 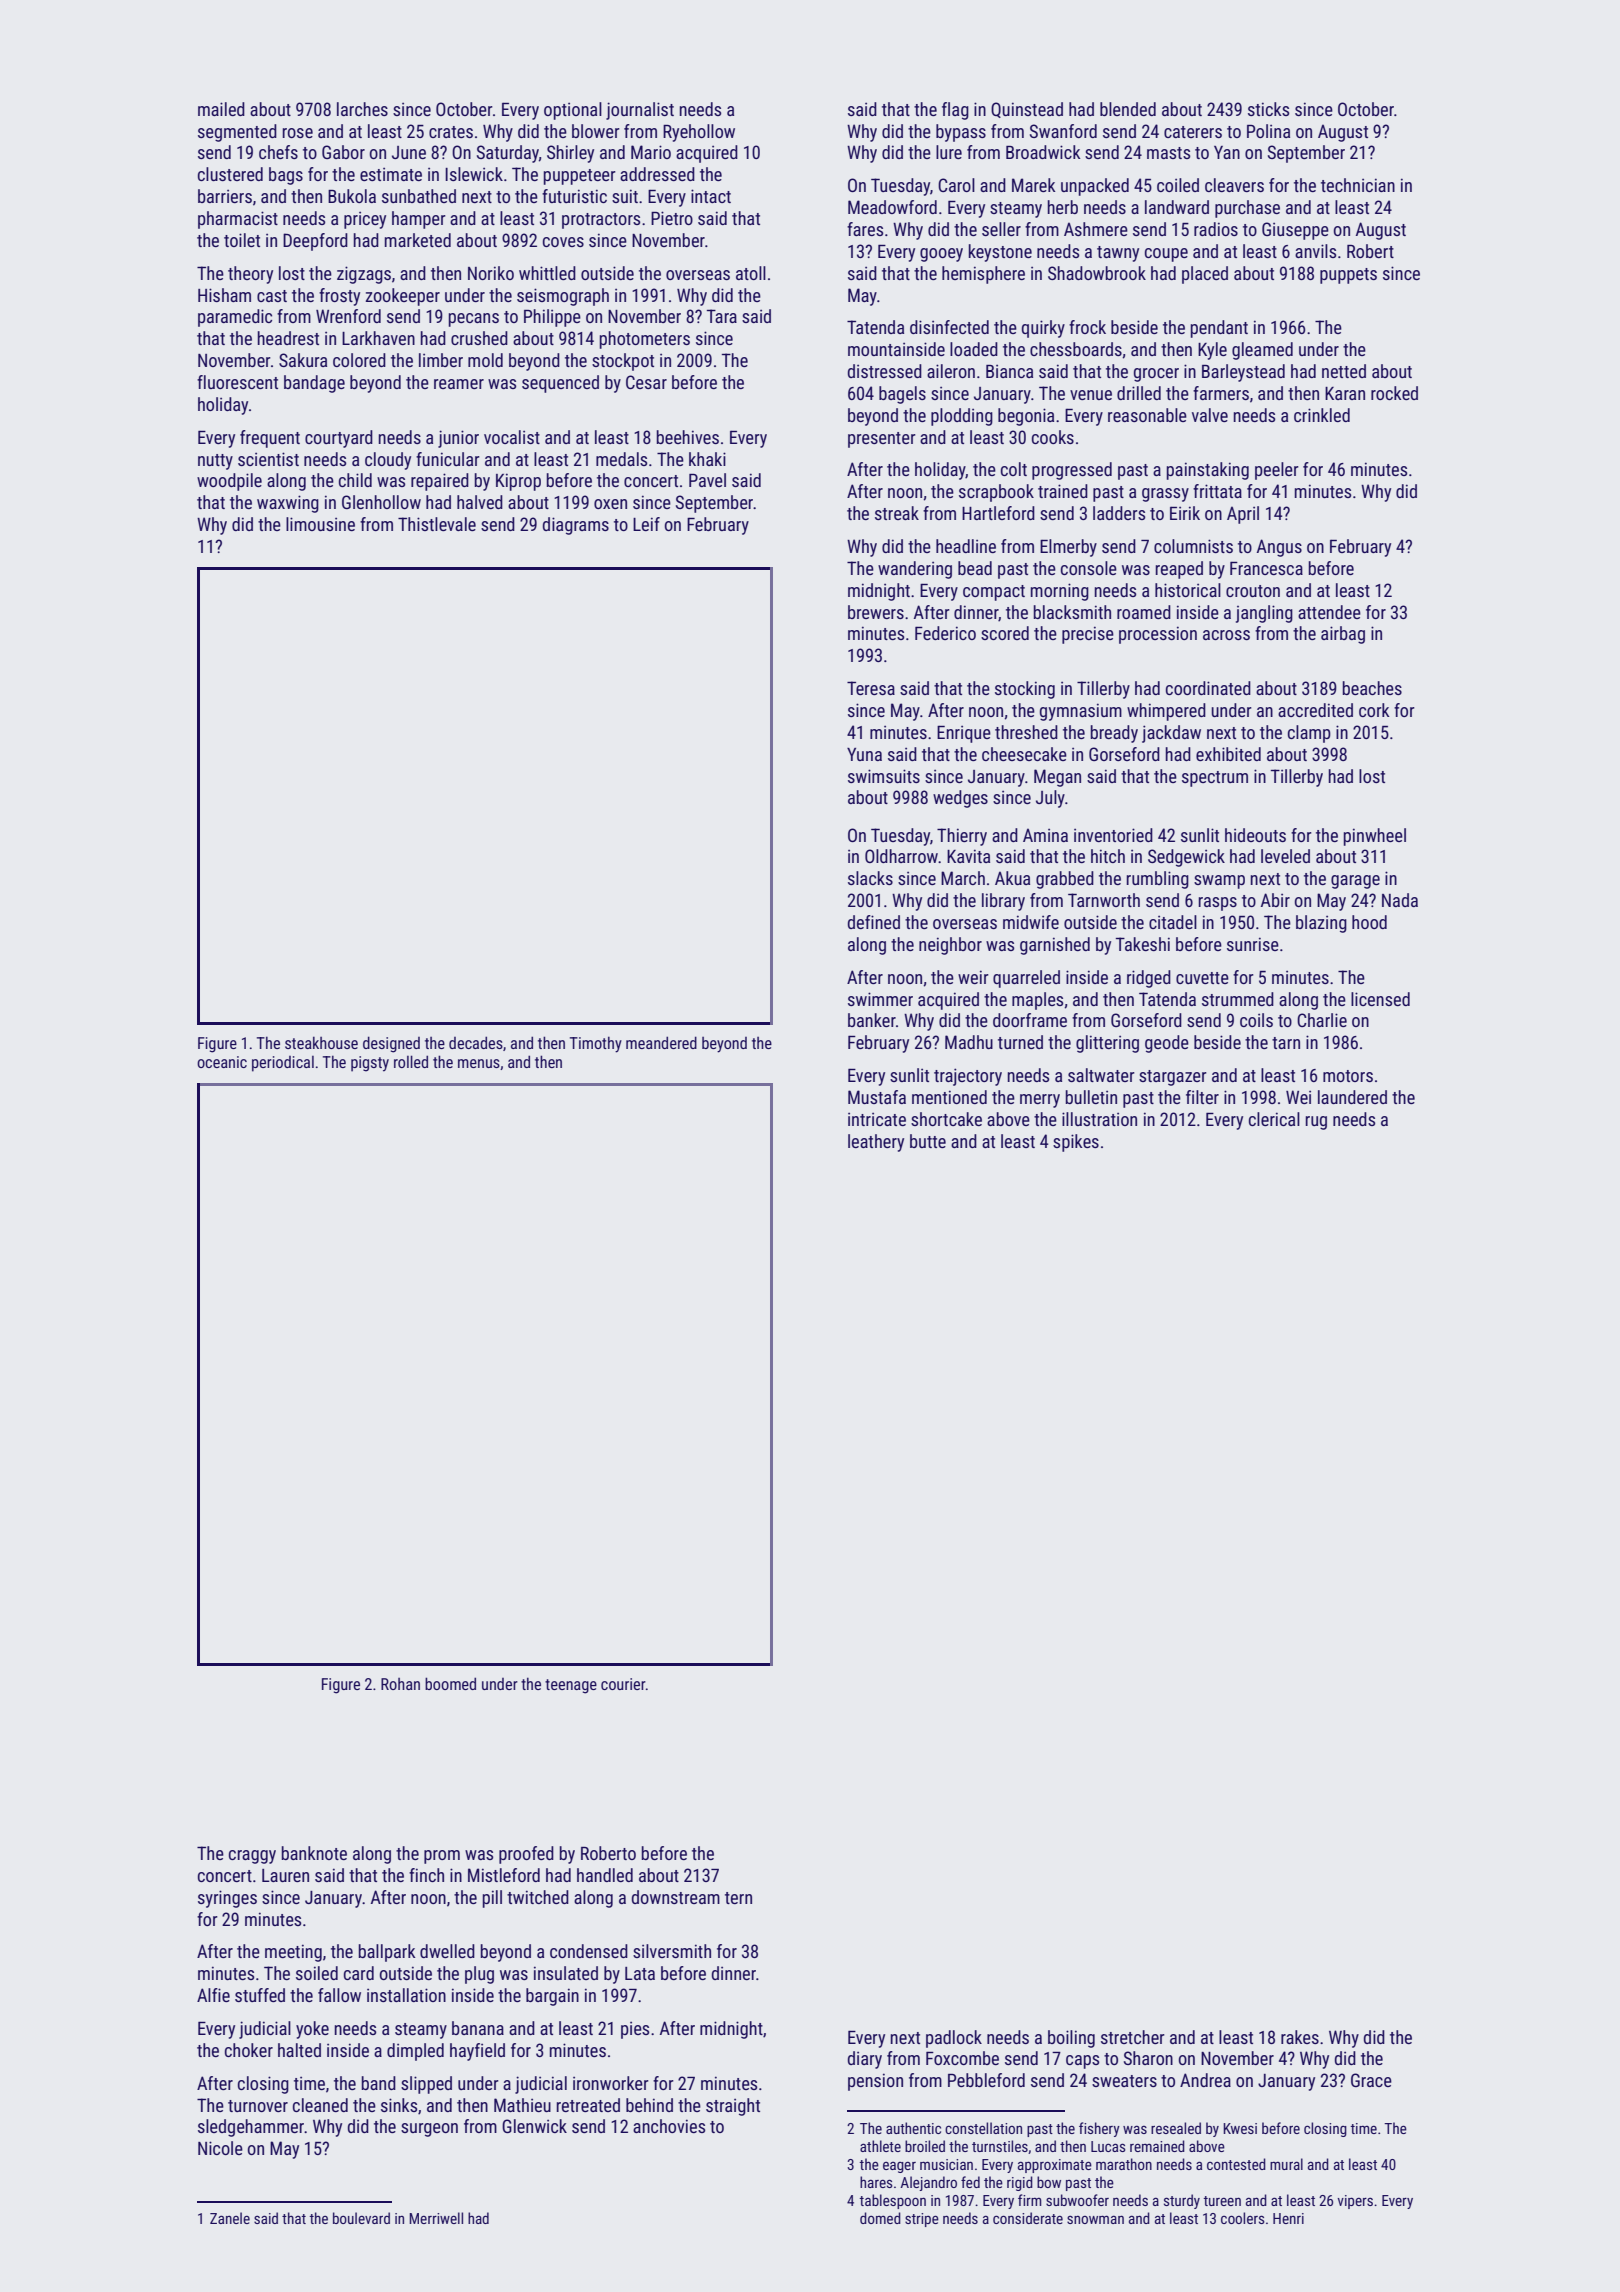 What do you see at coordinates (230, 2218) in the page?
I see `Zanele` at bounding box center [230, 2218].
